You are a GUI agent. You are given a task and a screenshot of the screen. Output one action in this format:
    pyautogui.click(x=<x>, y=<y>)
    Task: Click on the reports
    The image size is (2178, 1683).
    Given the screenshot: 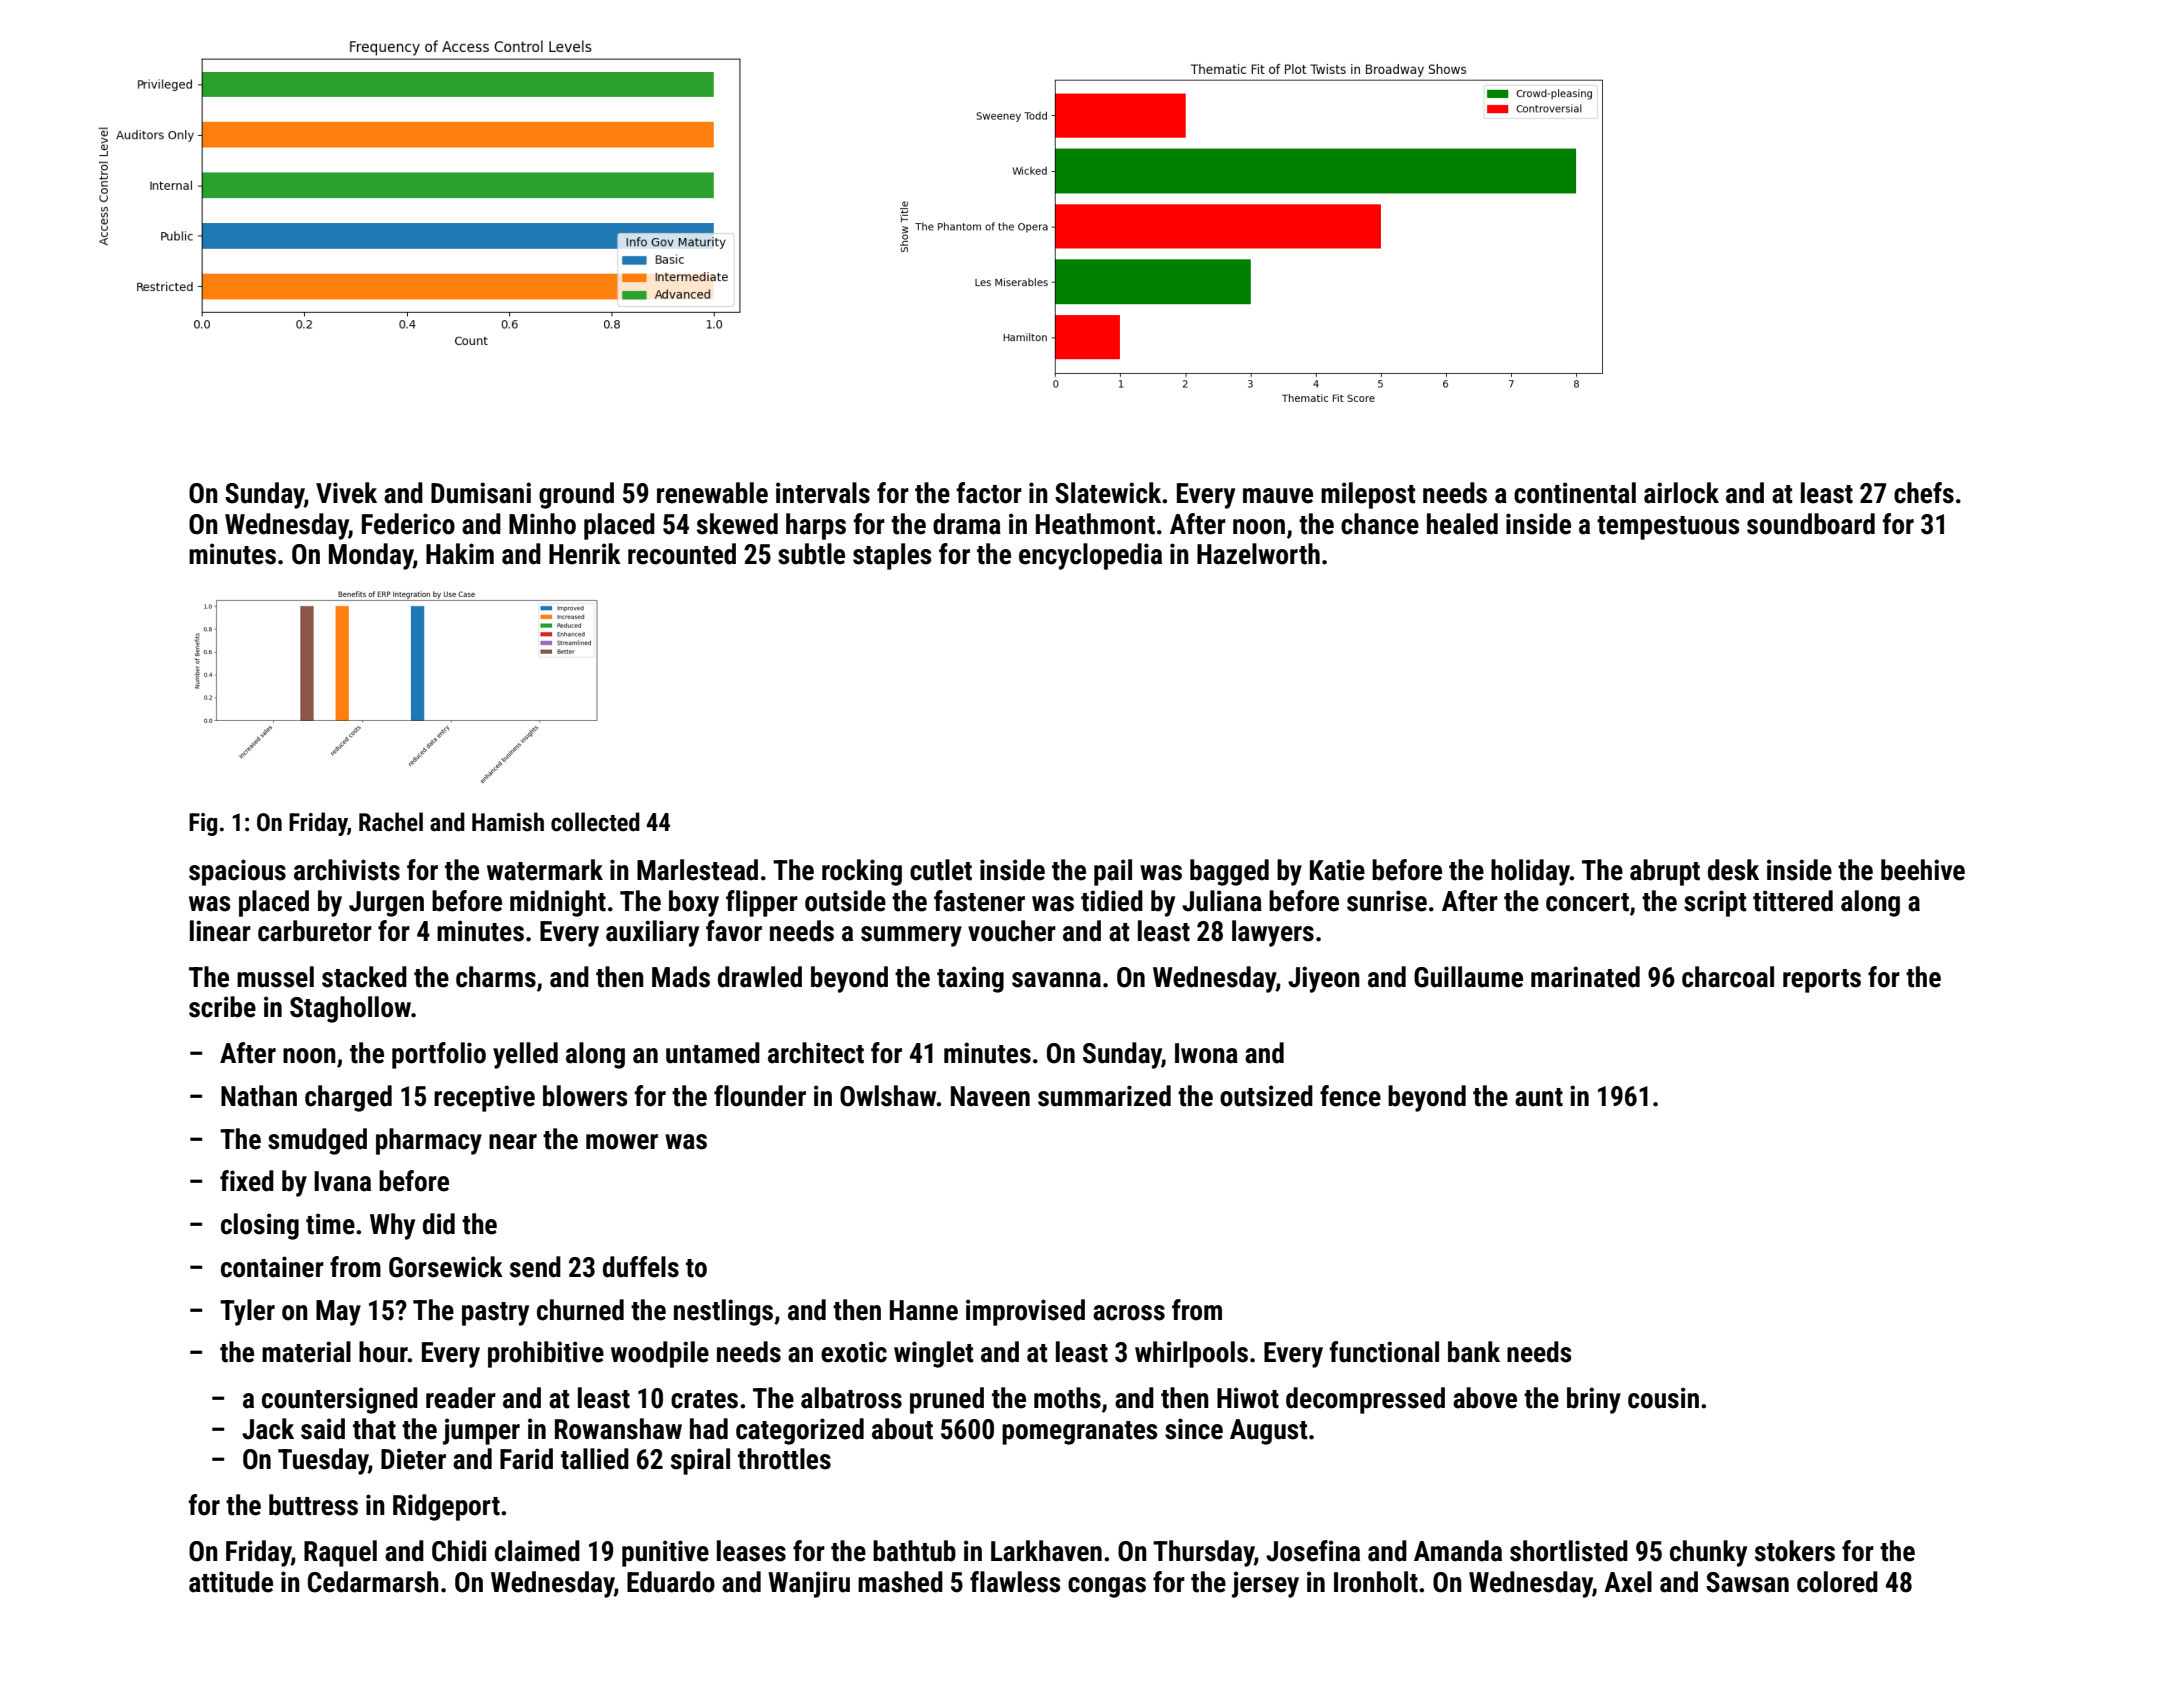 What is the action you would take?
    pyautogui.click(x=1822, y=981)
